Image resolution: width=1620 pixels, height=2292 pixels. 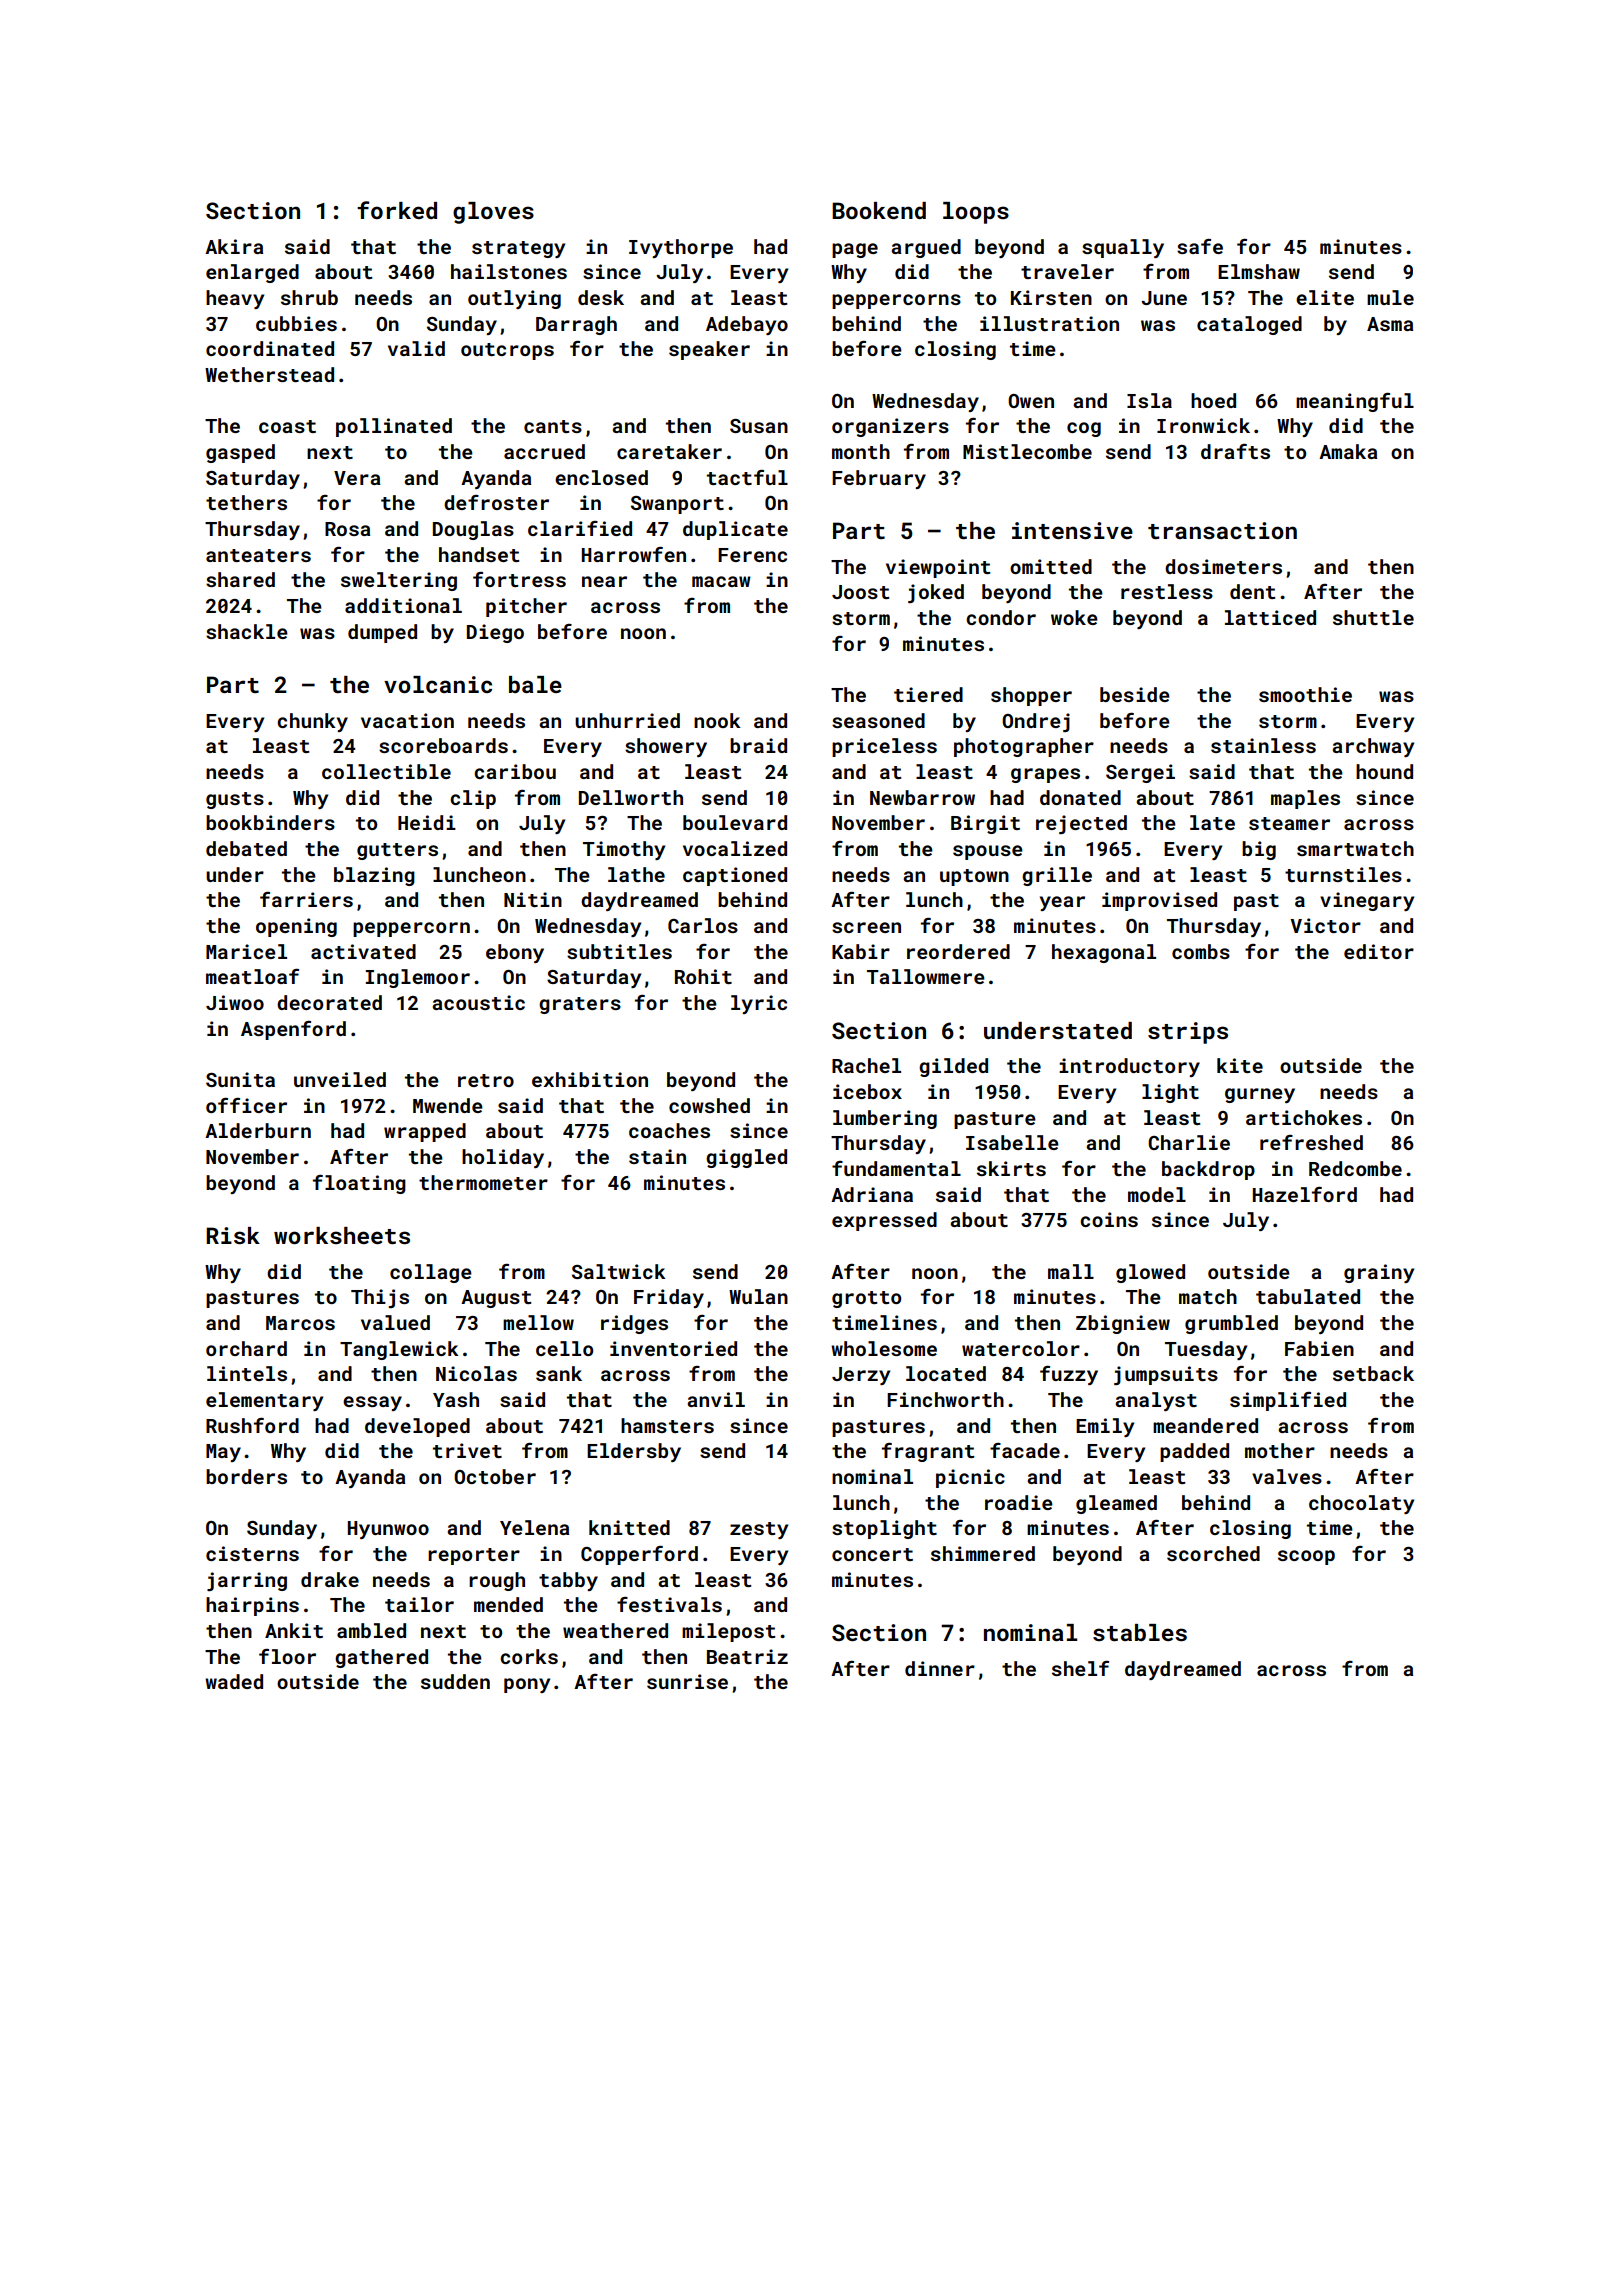 What do you see at coordinates (386, 771) in the page?
I see `collectible` at bounding box center [386, 771].
